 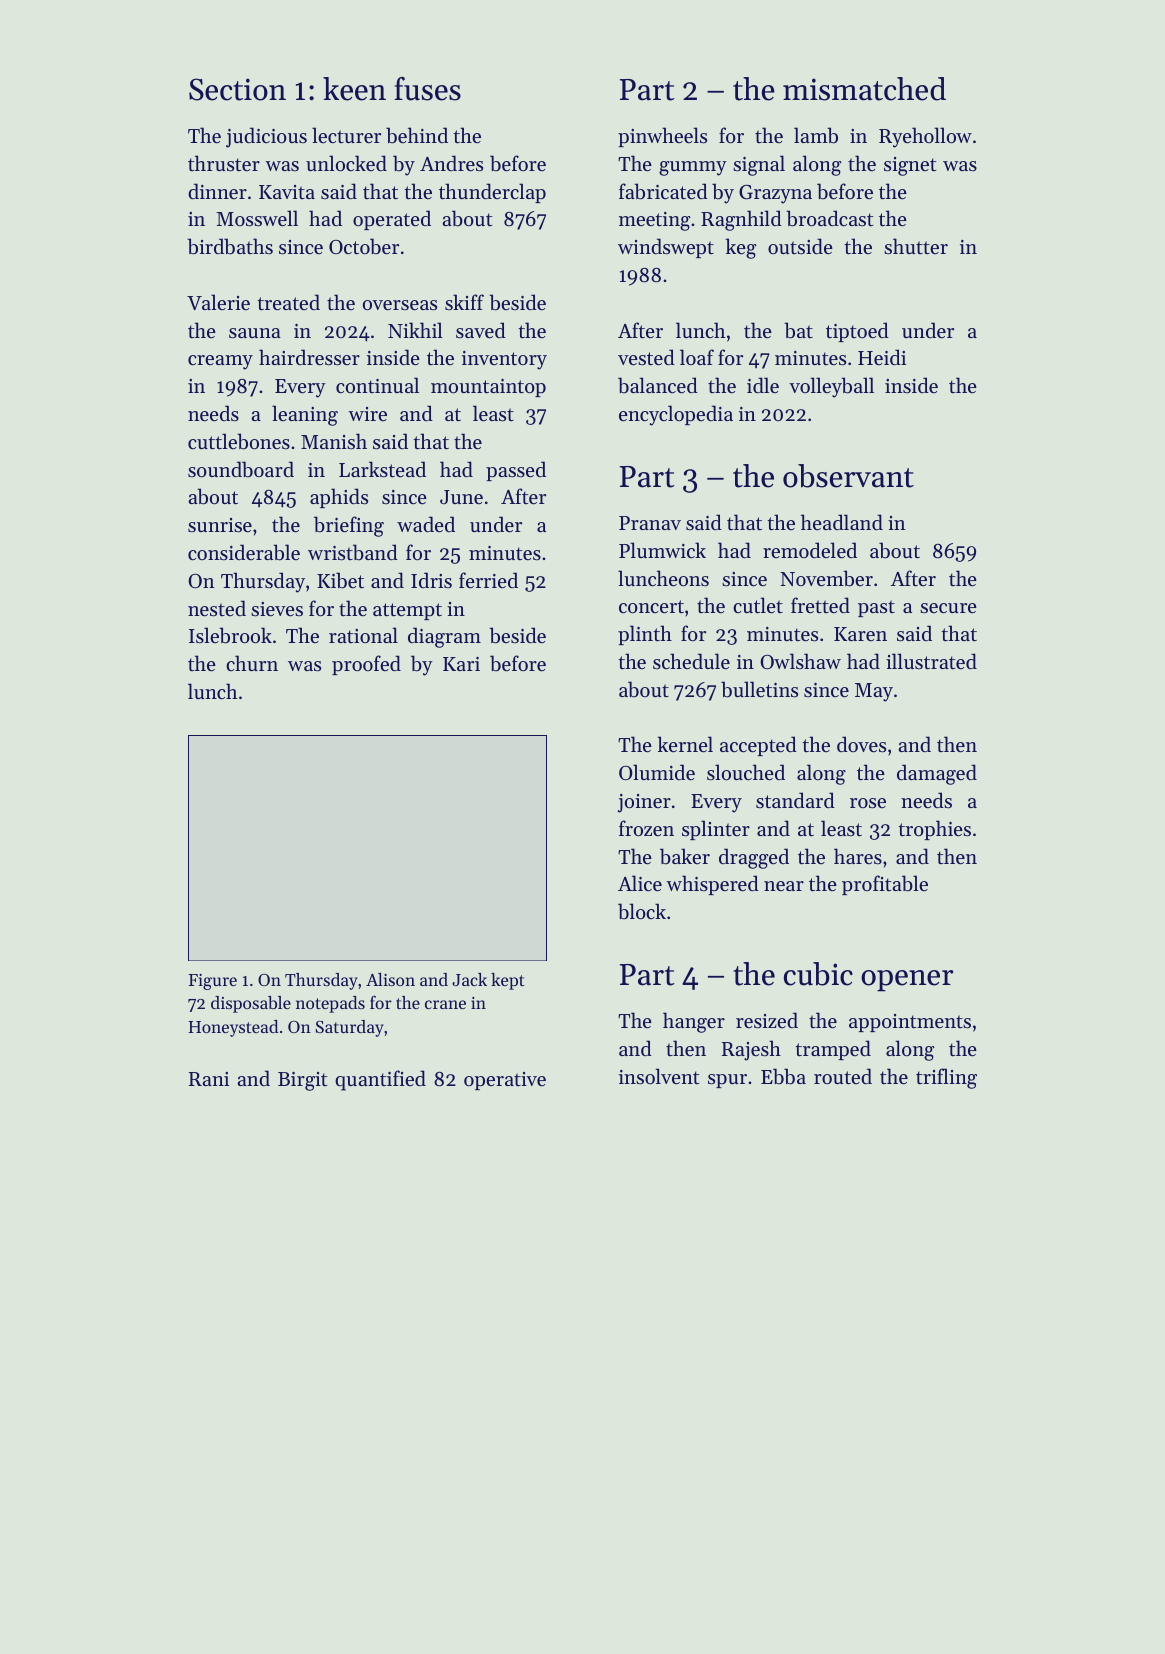 I want to click on mismatched, so click(x=864, y=89).
